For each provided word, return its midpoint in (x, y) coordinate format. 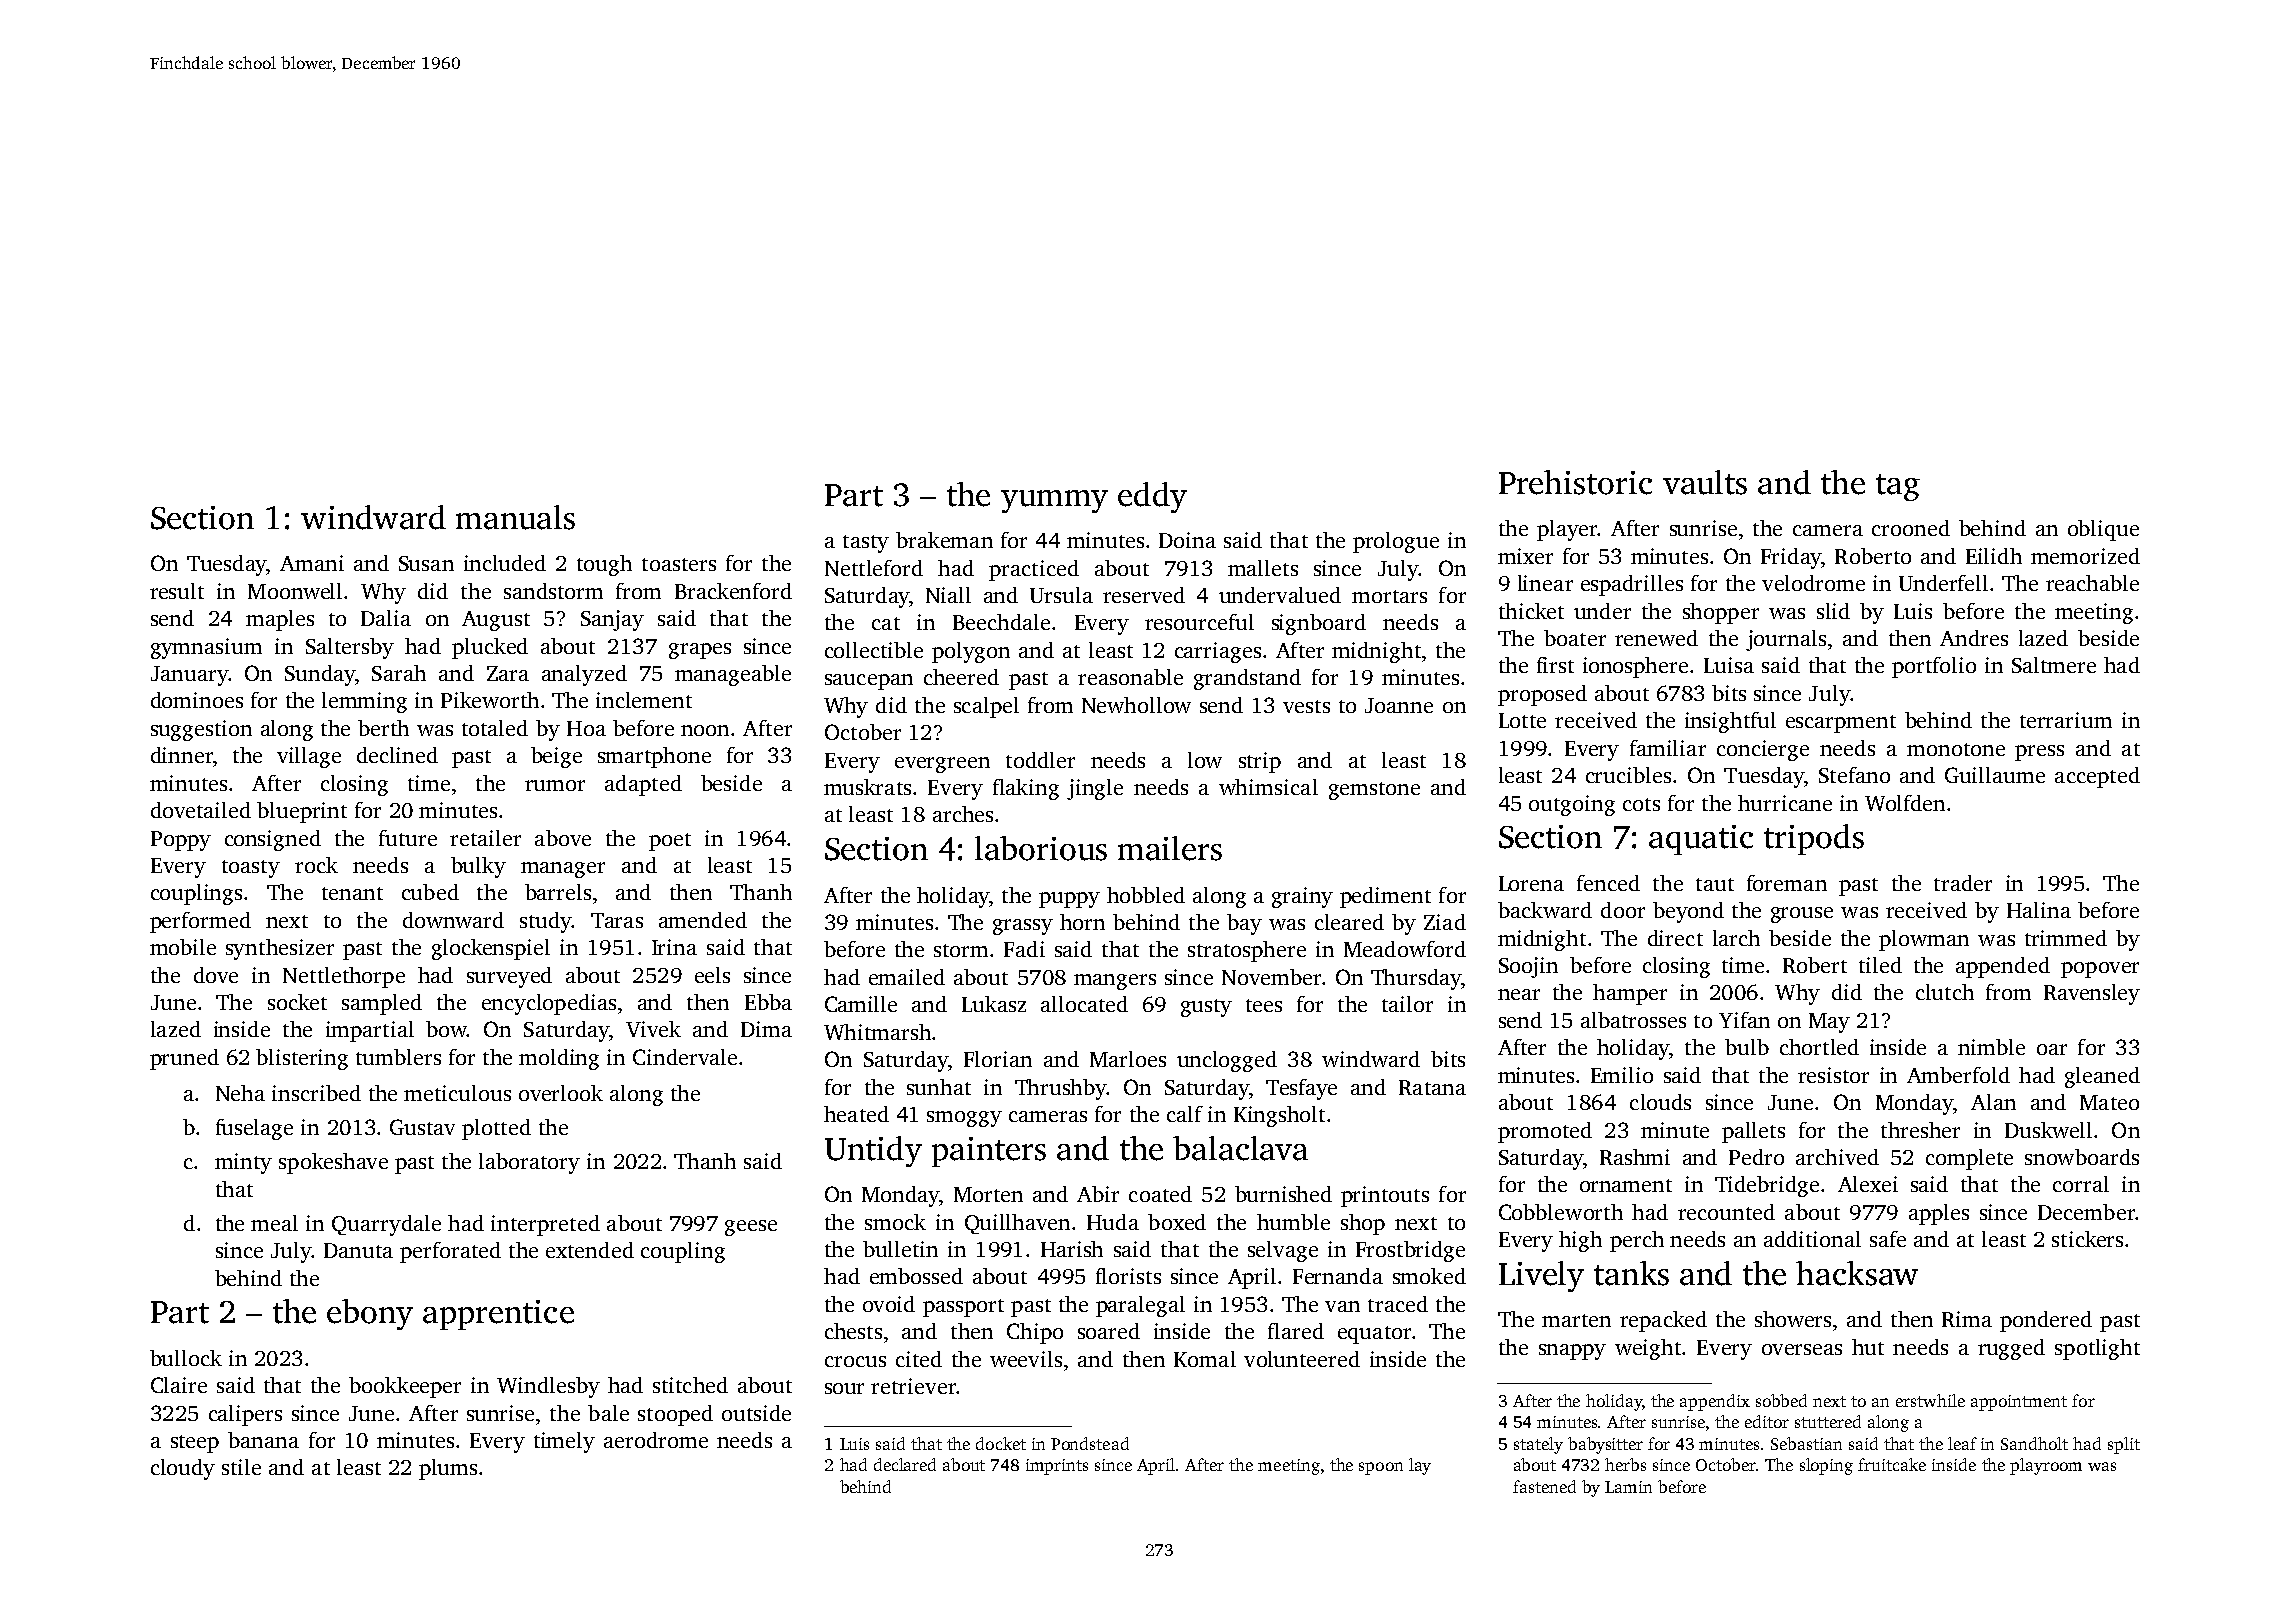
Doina (1187, 540)
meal (274, 1223)
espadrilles (1632, 585)
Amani (312, 563)
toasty (251, 869)
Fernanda (1338, 1276)
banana (263, 1440)
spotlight (2097, 1349)
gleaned (2102, 1077)
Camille (861, 1004)
